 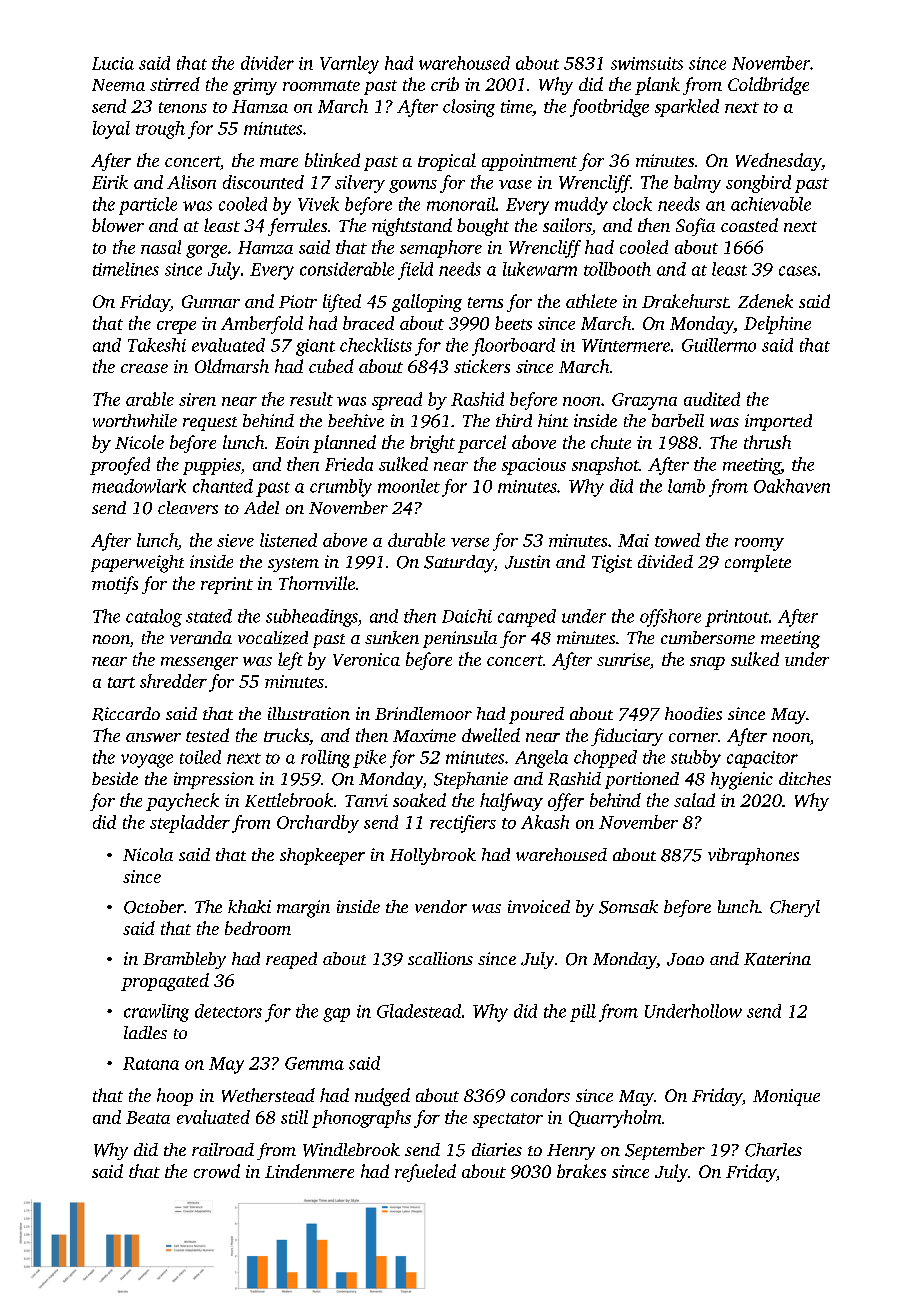 What do you see at coordinates (583, 1013) in the screenshot?
I see `pill` at bounding box center [583, 1013].
